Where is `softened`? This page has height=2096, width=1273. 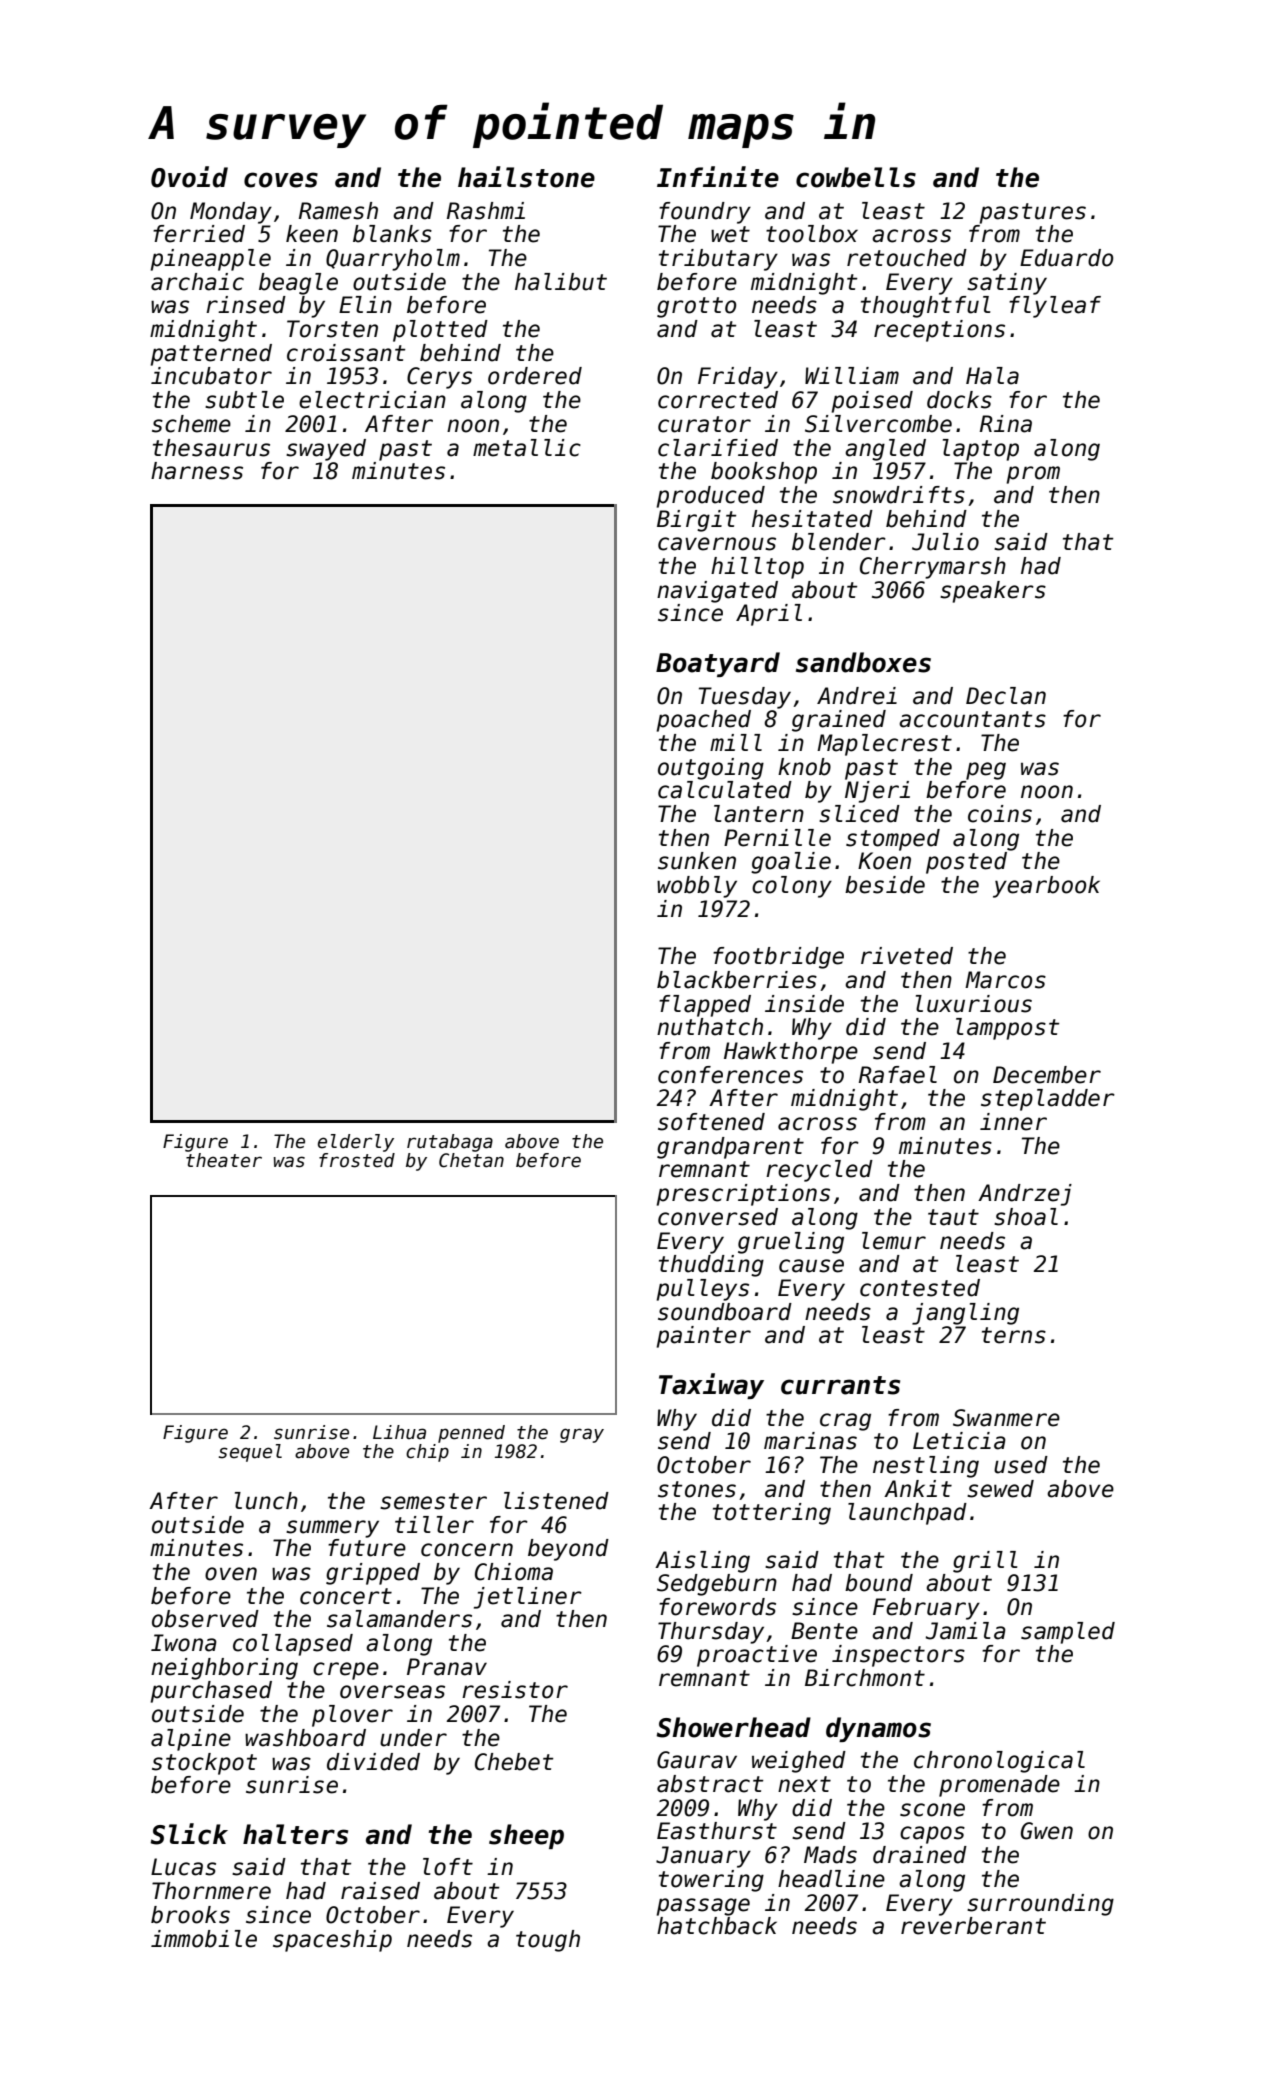 softened is located at coordinates (711, 1122).
